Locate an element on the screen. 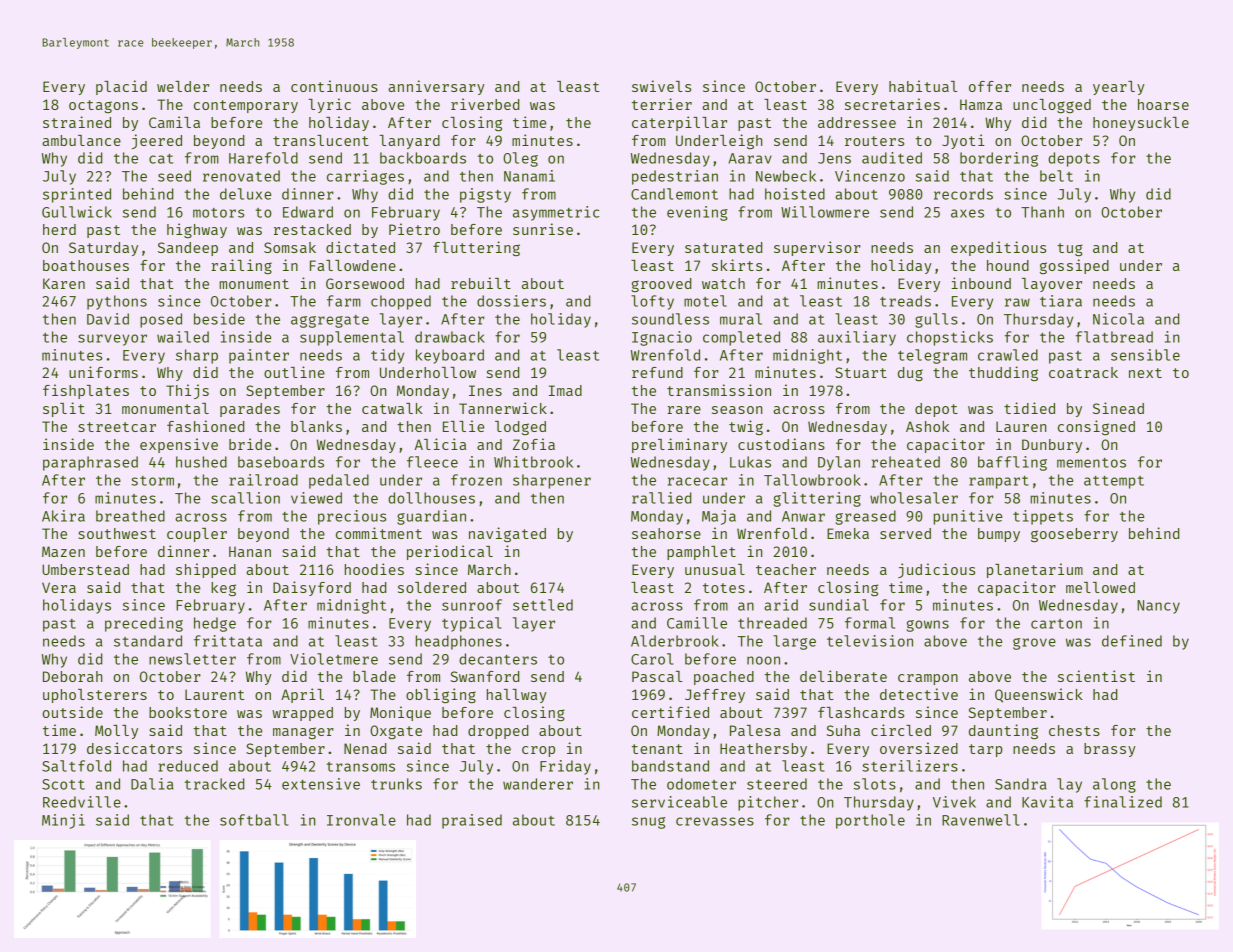  upholsterers is located at coordinates (95, 696).
